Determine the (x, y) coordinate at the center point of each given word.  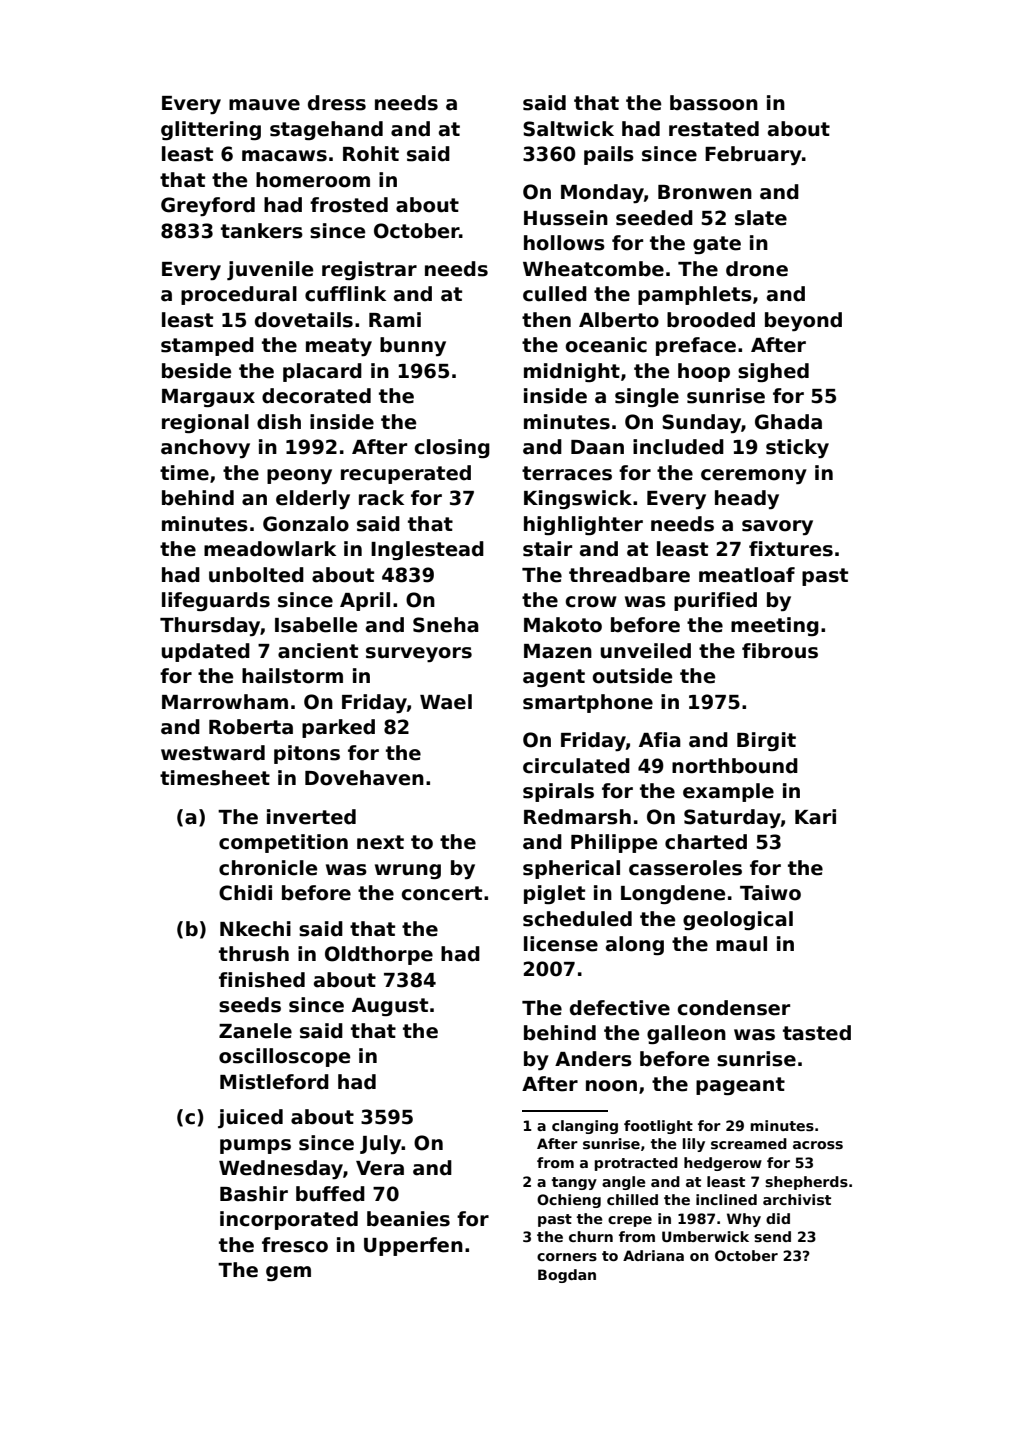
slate (761, 218)
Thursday (210, 626)
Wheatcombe (593, 269)
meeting (775, 626)
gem (288, 1273)
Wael (446, 702)
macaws (284, 156)
